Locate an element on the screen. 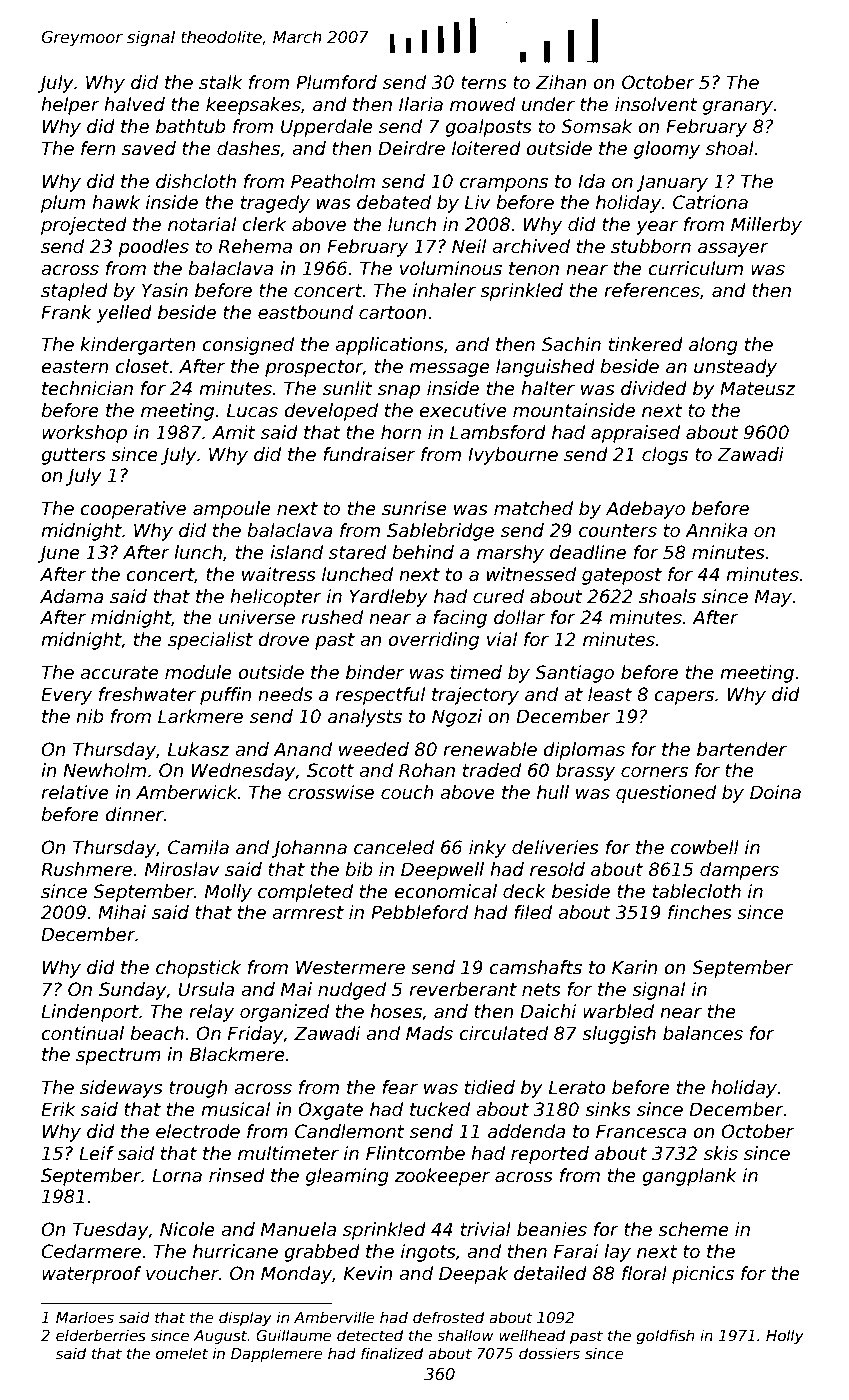 The width and height of the screenshot is (849, 1400). halved is located at coordinates (134, 104).
